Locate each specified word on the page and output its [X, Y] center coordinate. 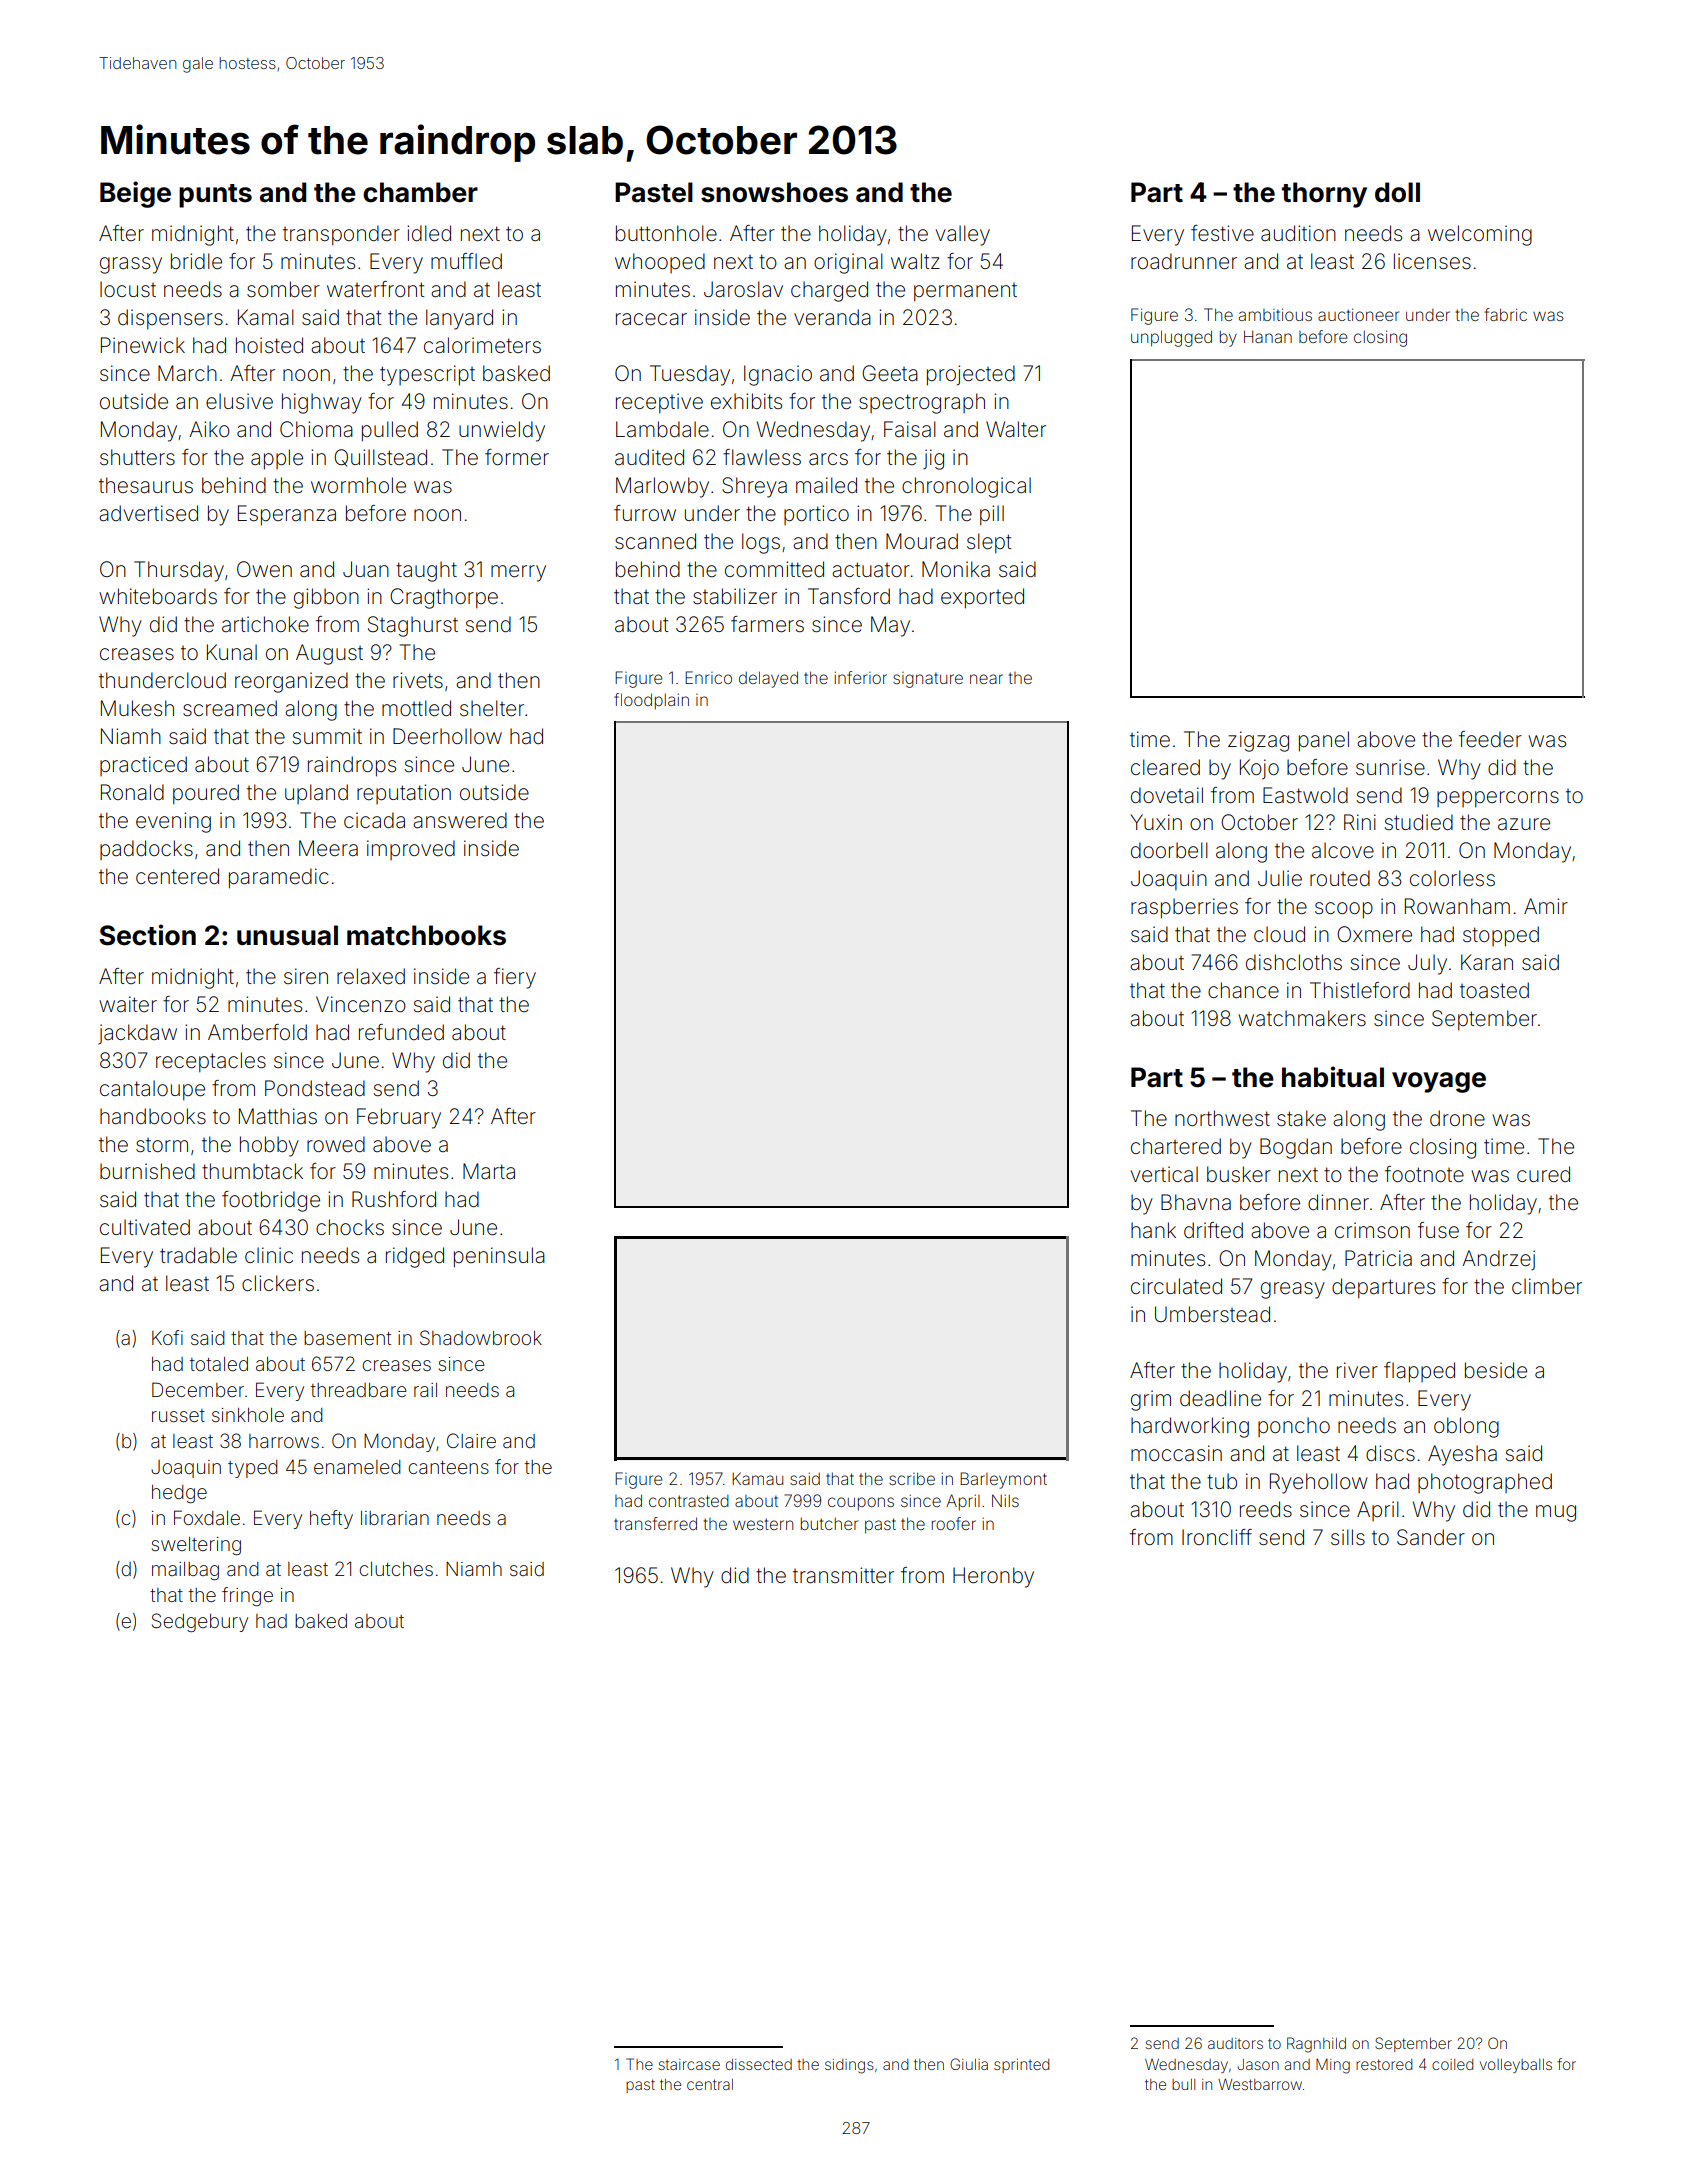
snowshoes [774, 192]
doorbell [1169, 850]
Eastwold [1305, 795]
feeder [1490, 739]
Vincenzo [361, 1004]
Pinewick [143, 345]
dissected [759, 2064]
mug [1556, 1513]
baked [321, 1621]
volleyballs [1516, 2066]
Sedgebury [200, 1622]
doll [1397, 192]
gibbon [326, 598]
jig [933, 459]
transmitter [843, 1575]
